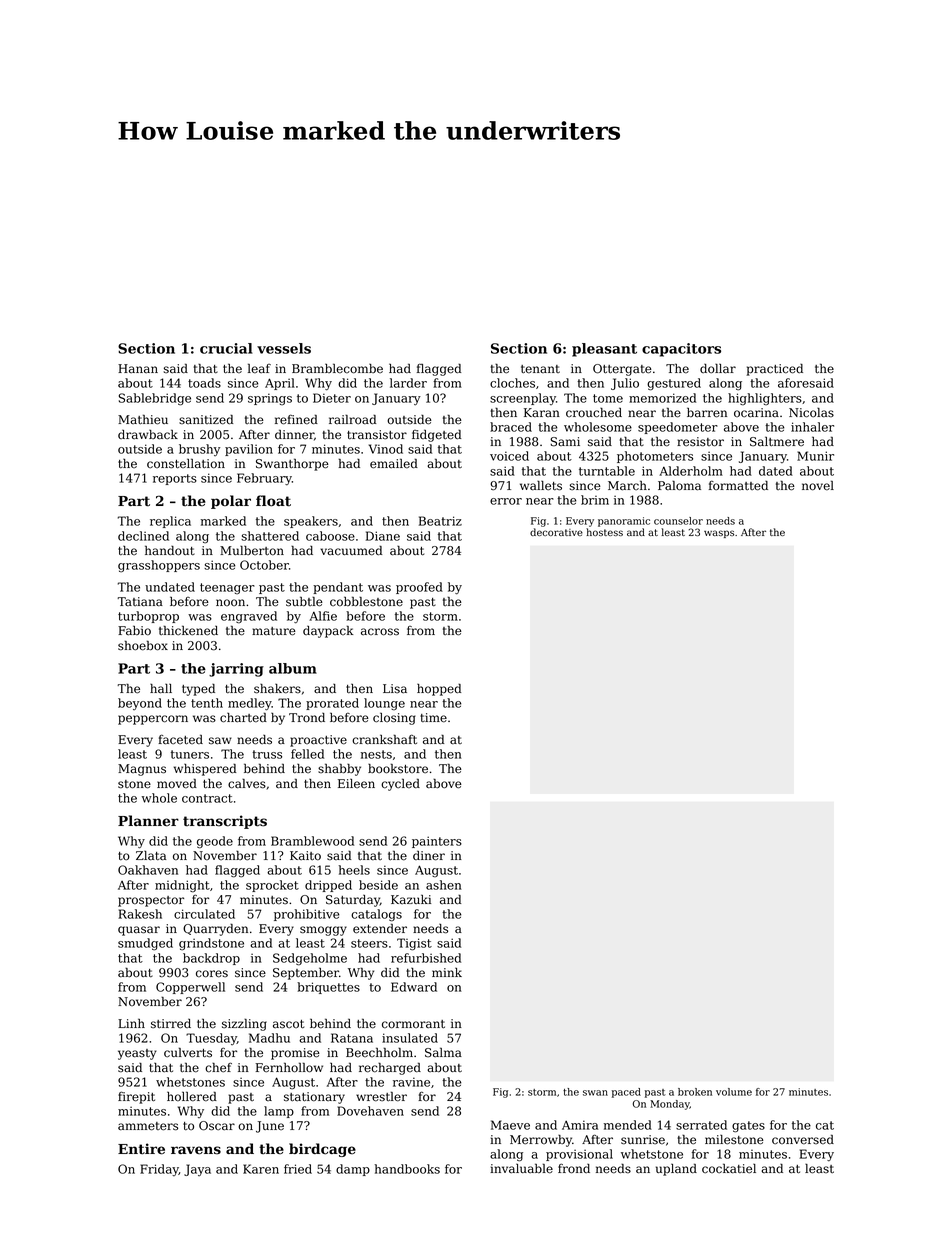  I want to click on ashen, so click(444, 885).
